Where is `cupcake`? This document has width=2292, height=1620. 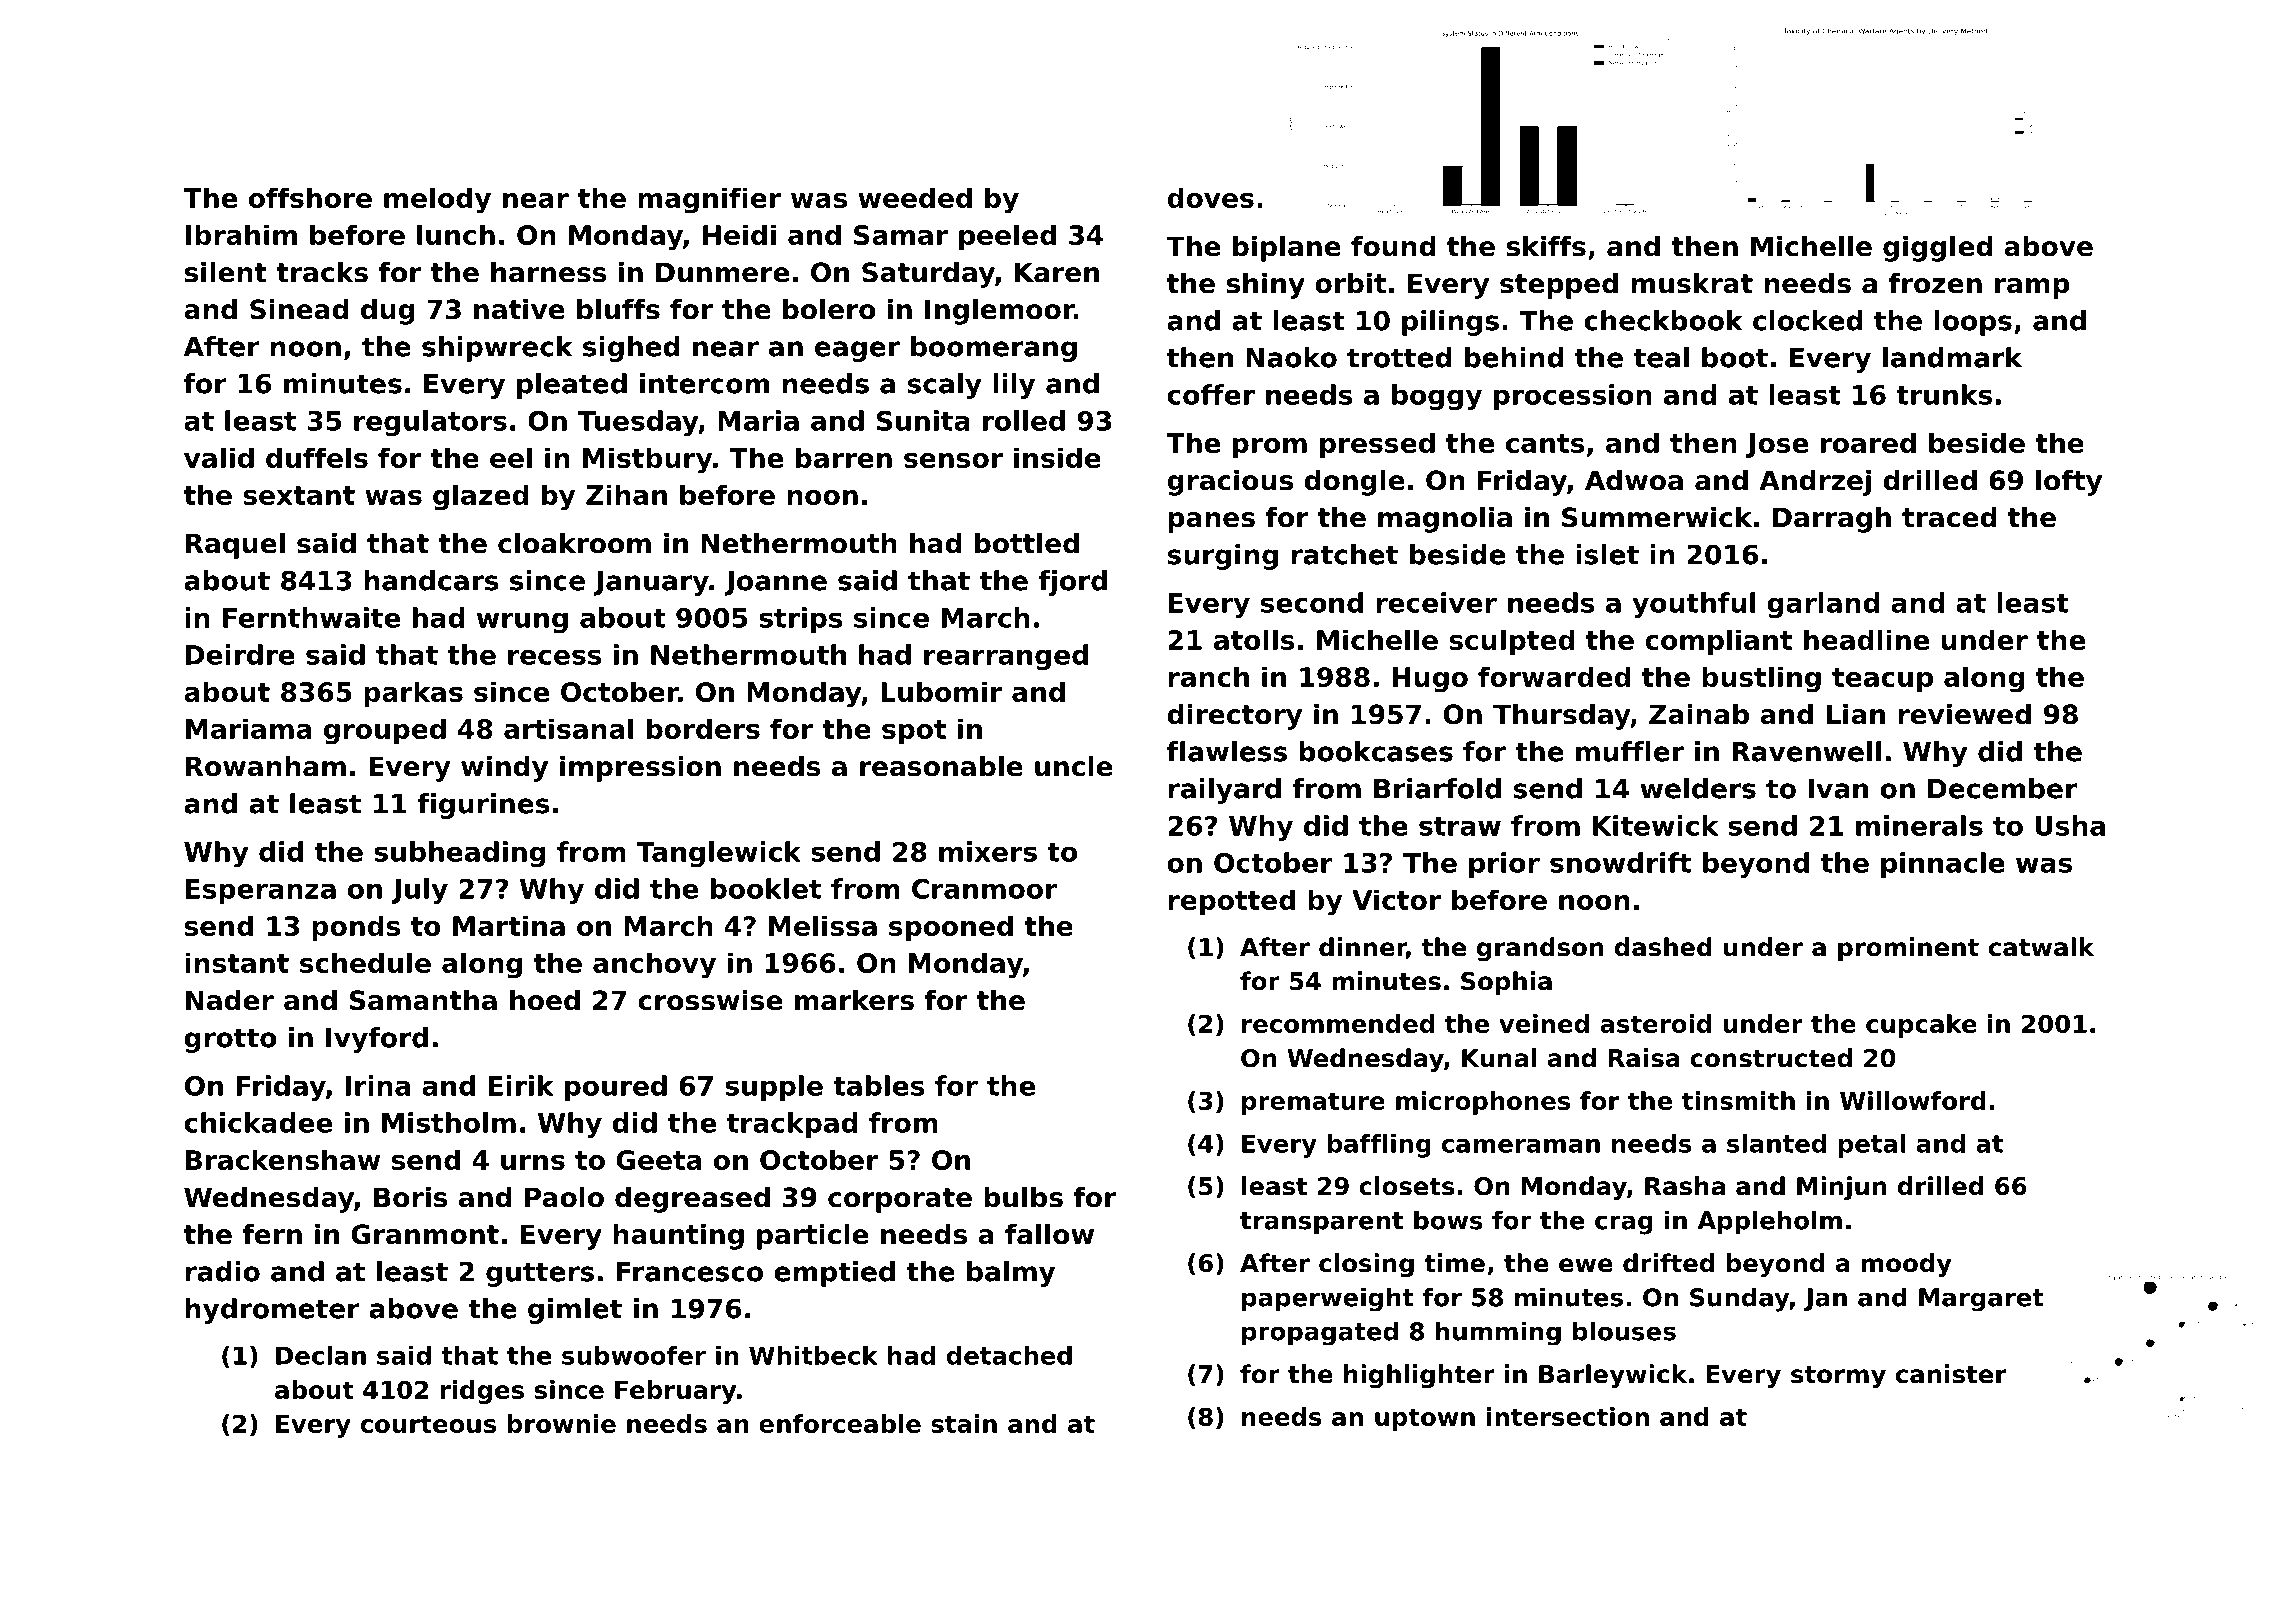 cupcake is located at coordinates (1921, 1026).
